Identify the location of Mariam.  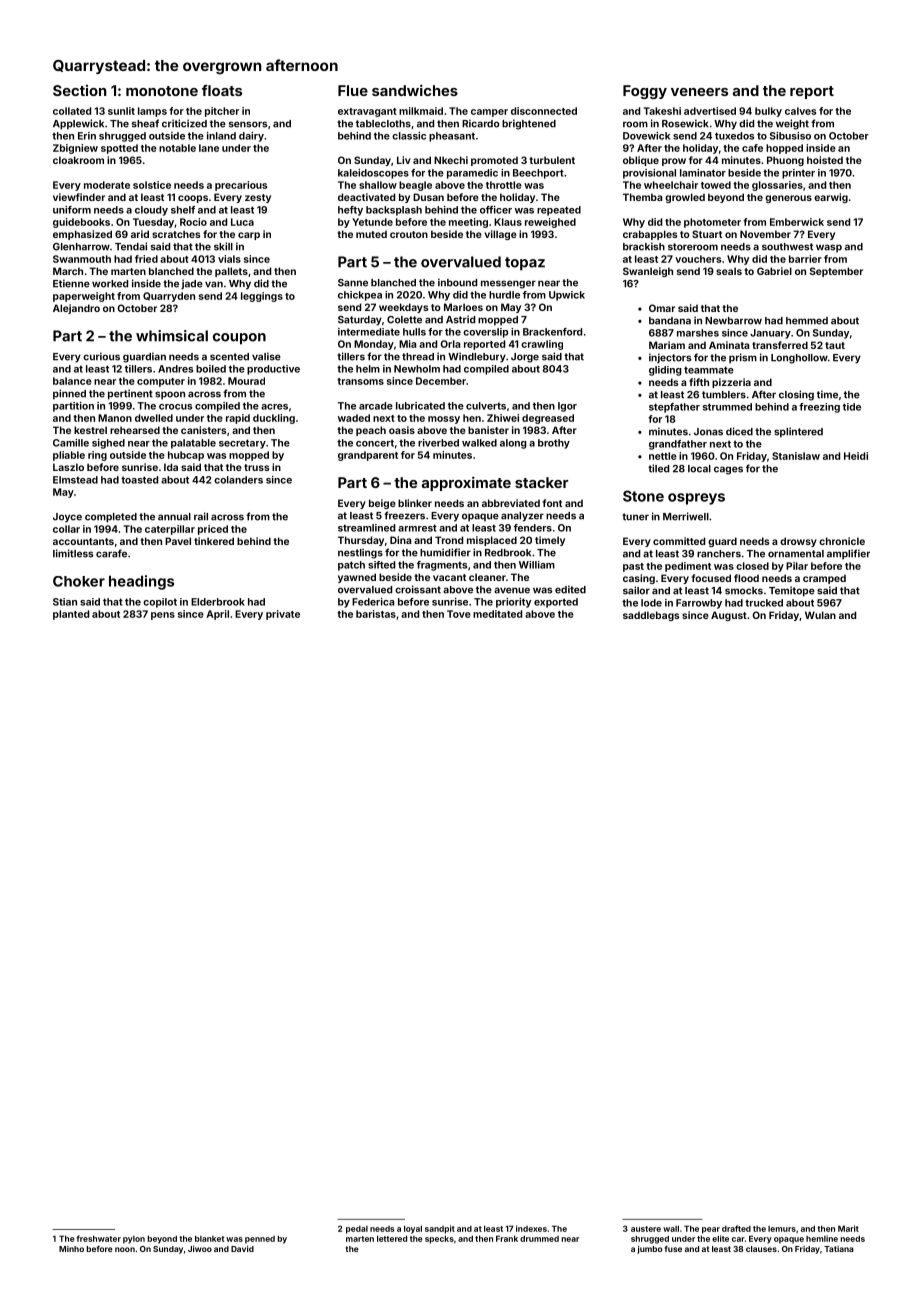
(667, 345).
